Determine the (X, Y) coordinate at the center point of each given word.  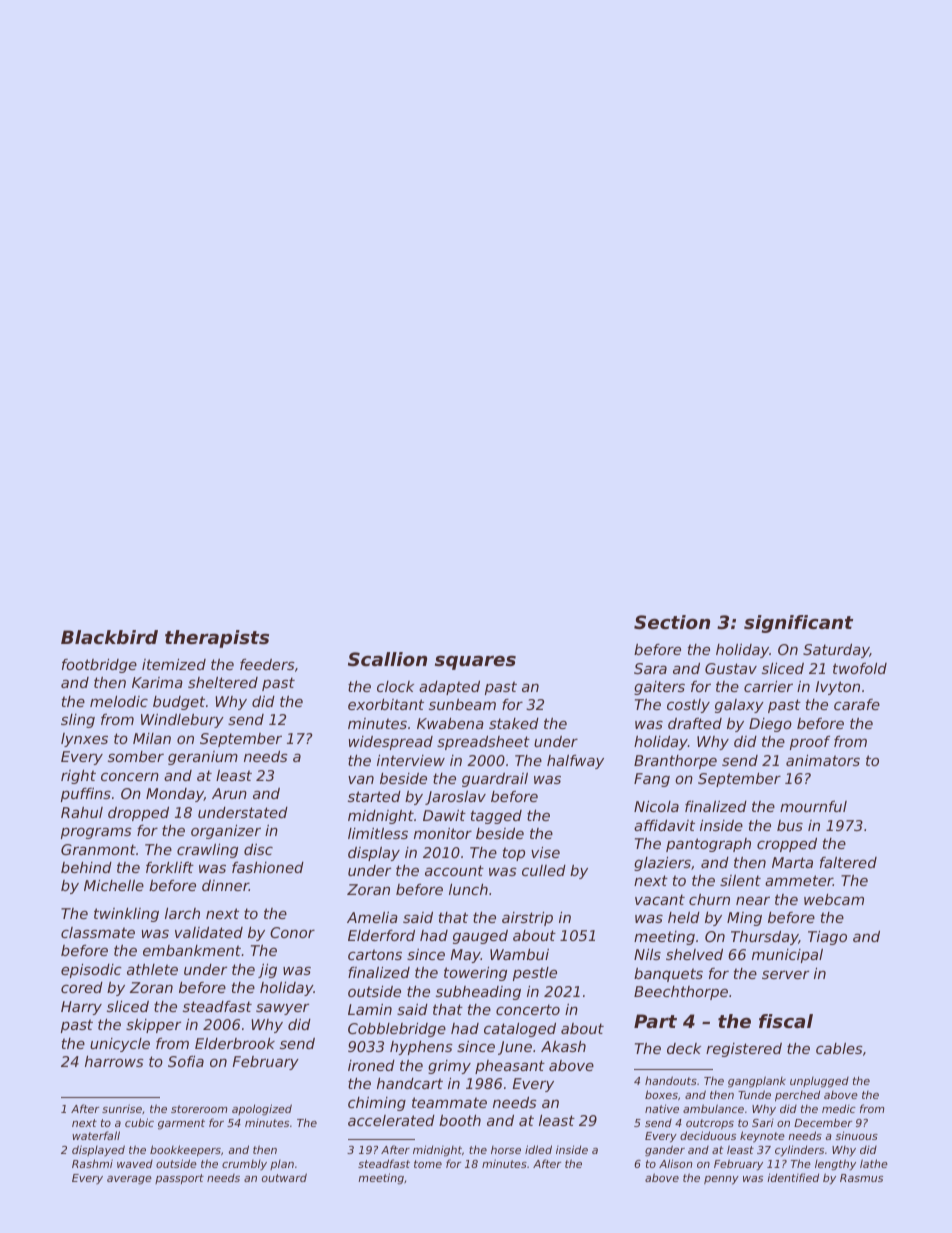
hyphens (421, 1048)
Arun (229, 793)
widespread (391, 743)
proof (810, 743)
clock (395, 686)
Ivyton (837, 688)
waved (135, 1164)
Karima (157, 682)
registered (744, 1050)
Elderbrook (235, 1043)
